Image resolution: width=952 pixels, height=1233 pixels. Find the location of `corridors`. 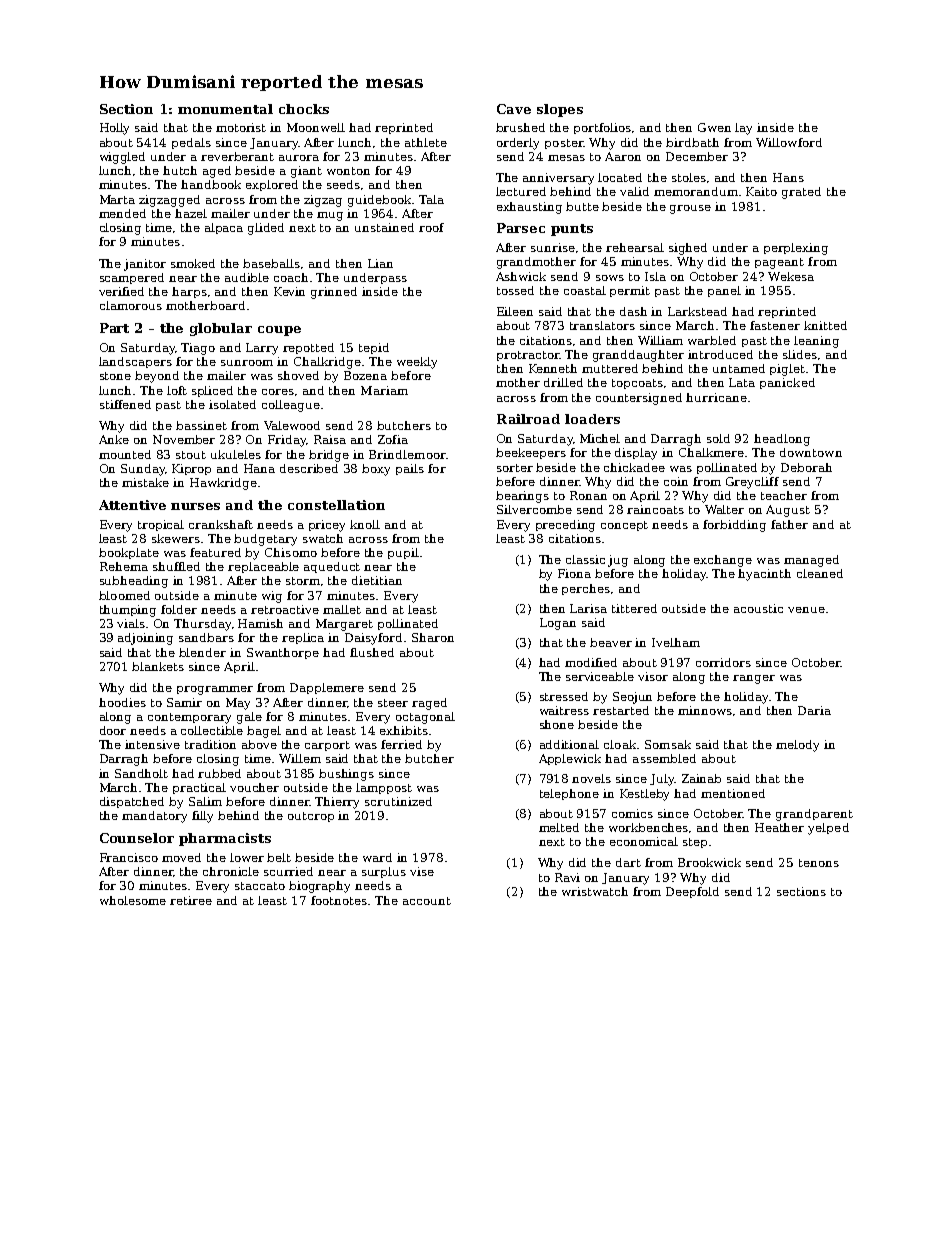

corridors is located at coordinates (723, 662).
